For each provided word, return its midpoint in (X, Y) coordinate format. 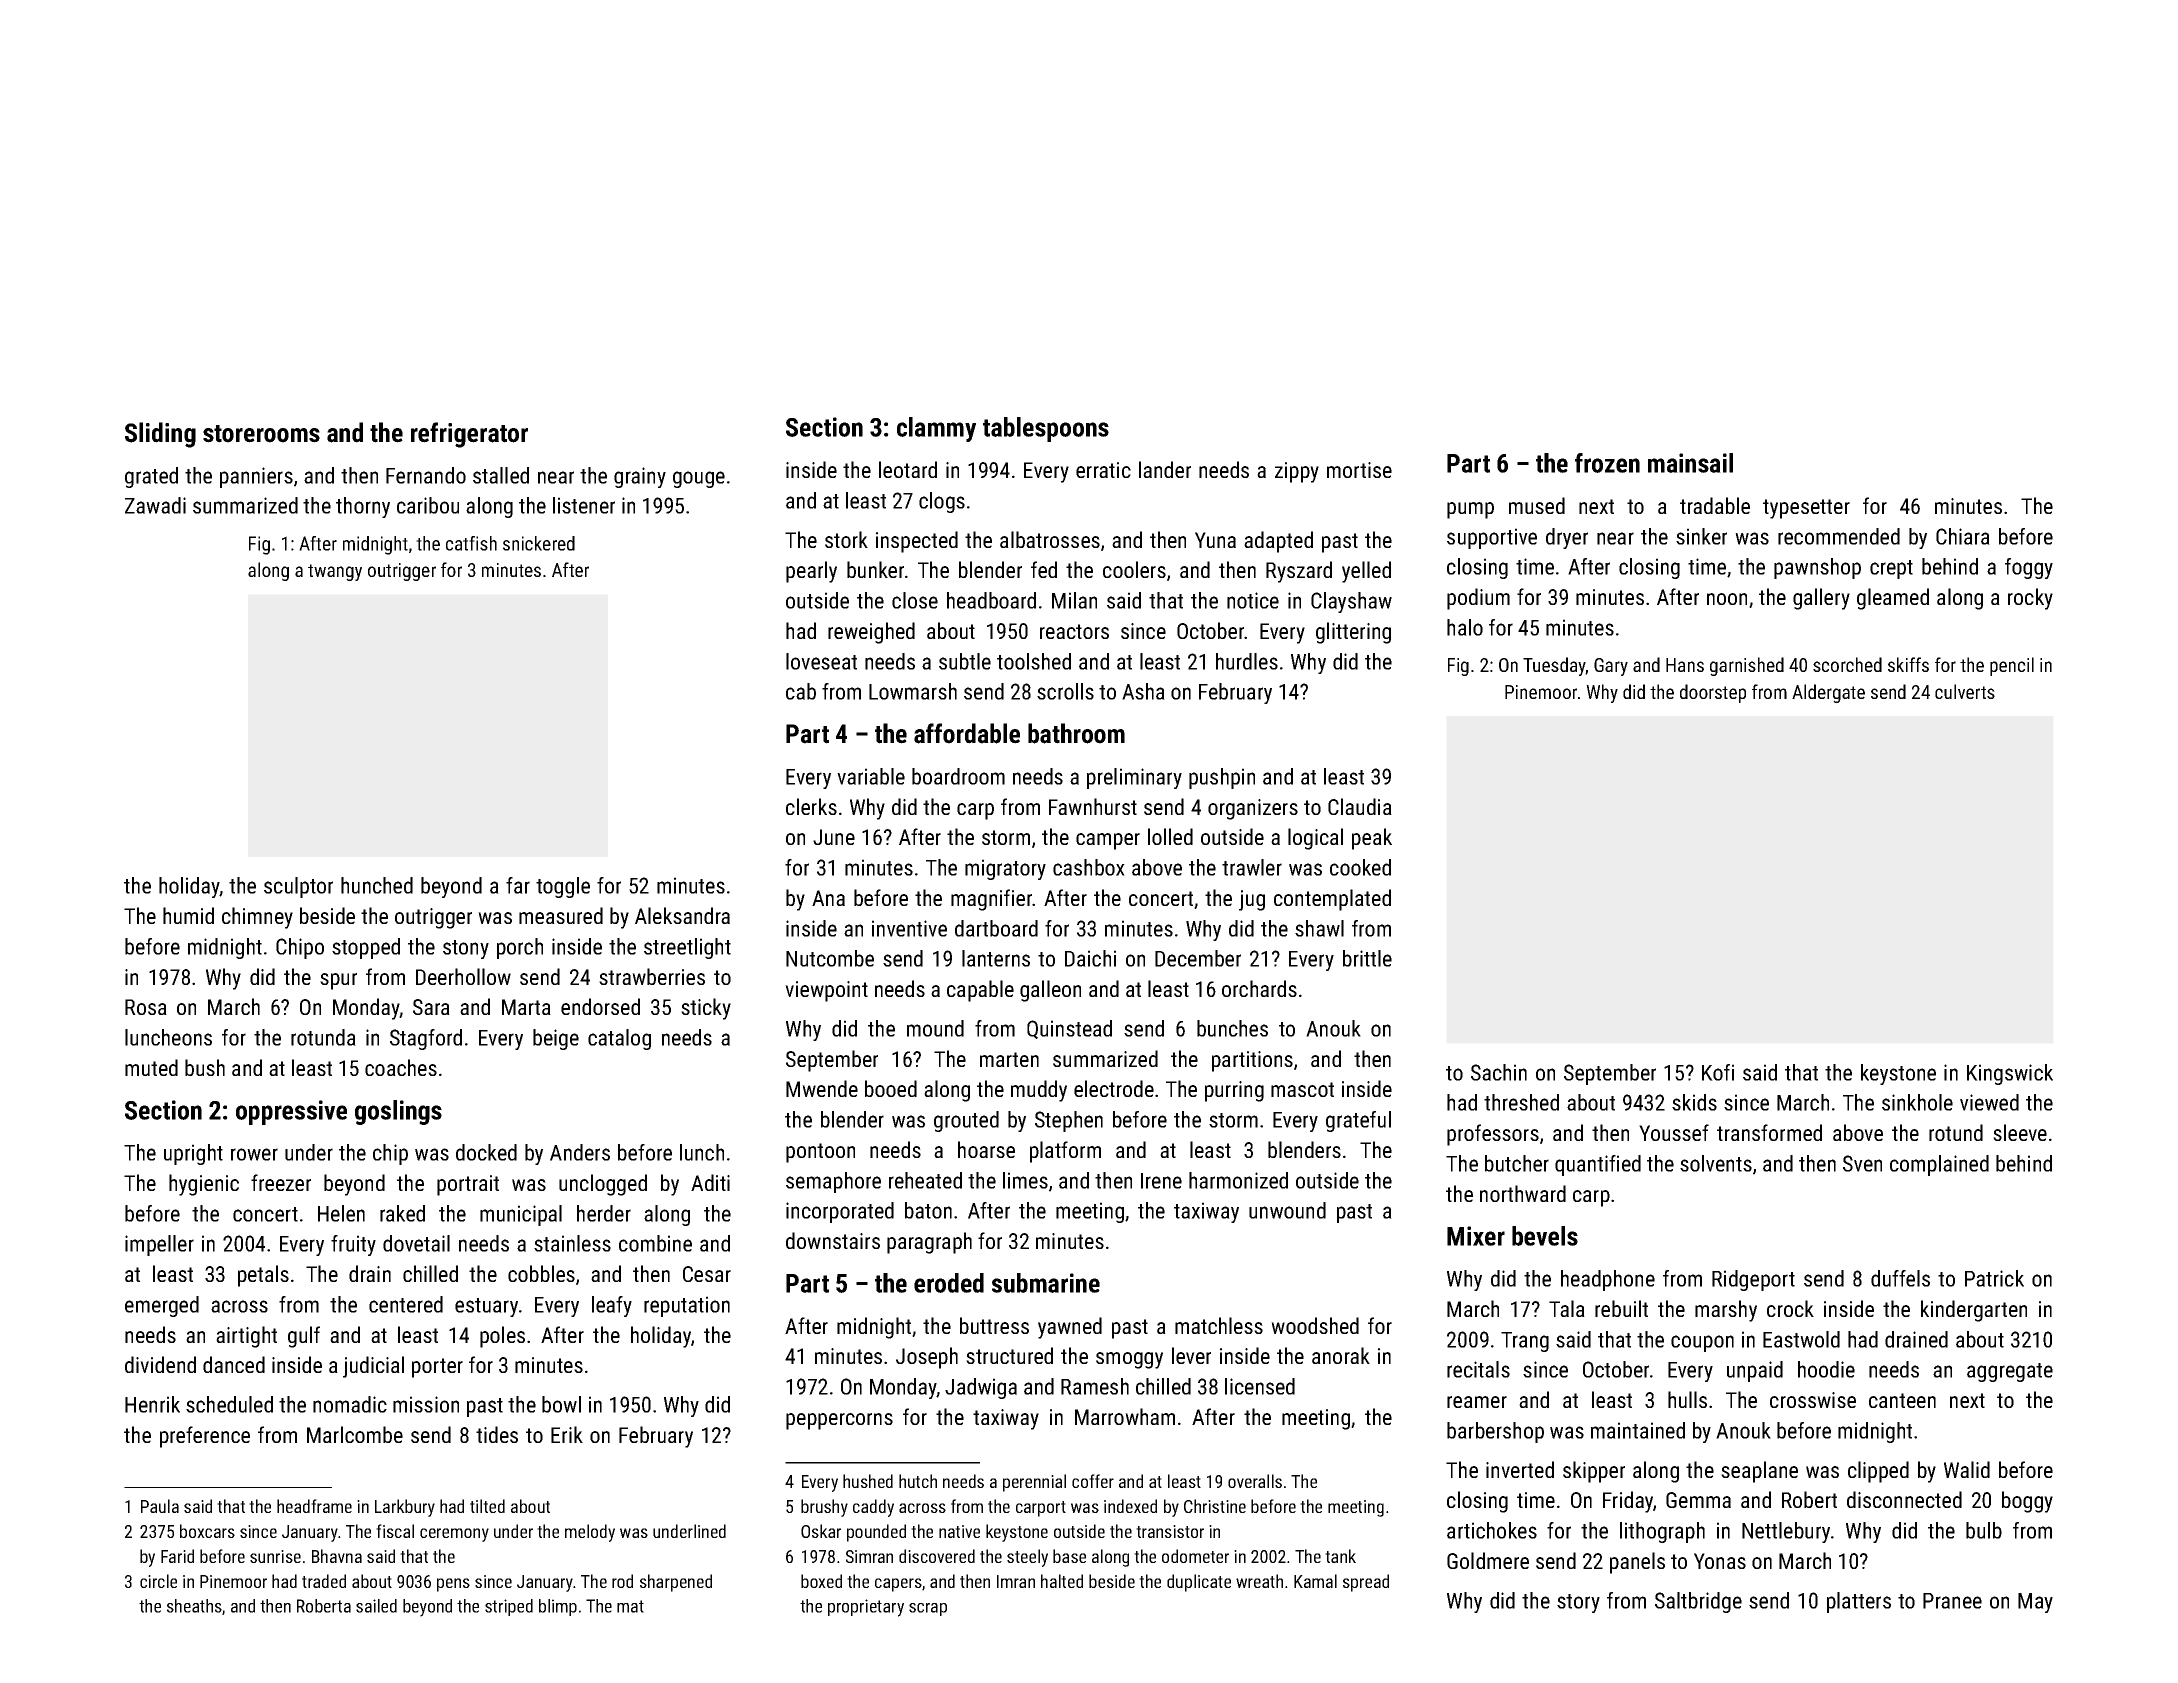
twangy (335, 572)
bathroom (1076, 733)
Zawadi (155, 505)
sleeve (2020, 1132)
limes (1025, 1180)
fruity (353, 1245)
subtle (965, 661)
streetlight (687, 948)
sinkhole (1917, 1102)
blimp (558, 1607)
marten (1009, 1059)
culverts (1965, 691)
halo (1465, 627)
